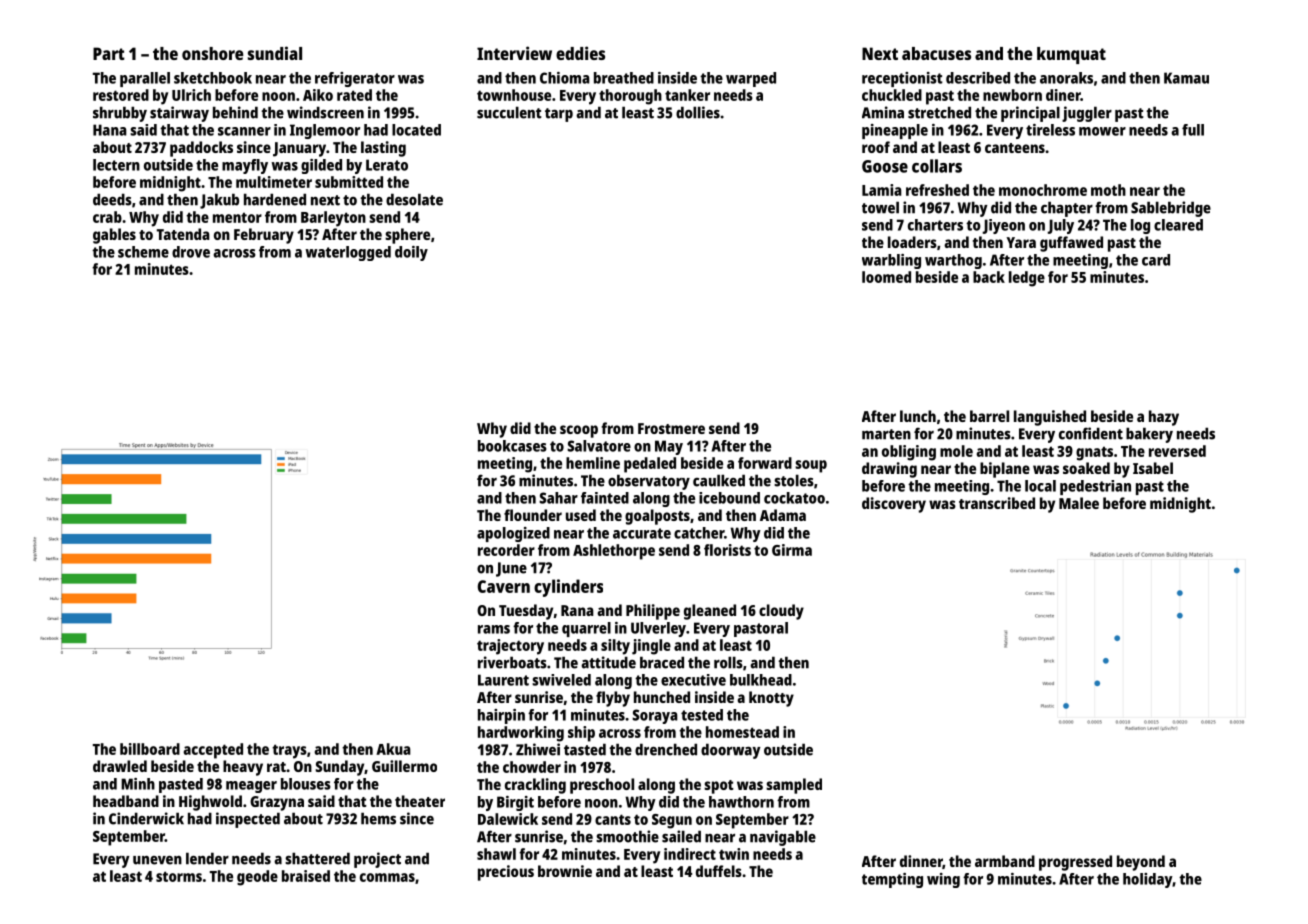 This screenshot has height=924, width=1308. What do you see at coordinates (731, 751) in the screenshot?
I see `doorway` at bounding box center [731, 751].
